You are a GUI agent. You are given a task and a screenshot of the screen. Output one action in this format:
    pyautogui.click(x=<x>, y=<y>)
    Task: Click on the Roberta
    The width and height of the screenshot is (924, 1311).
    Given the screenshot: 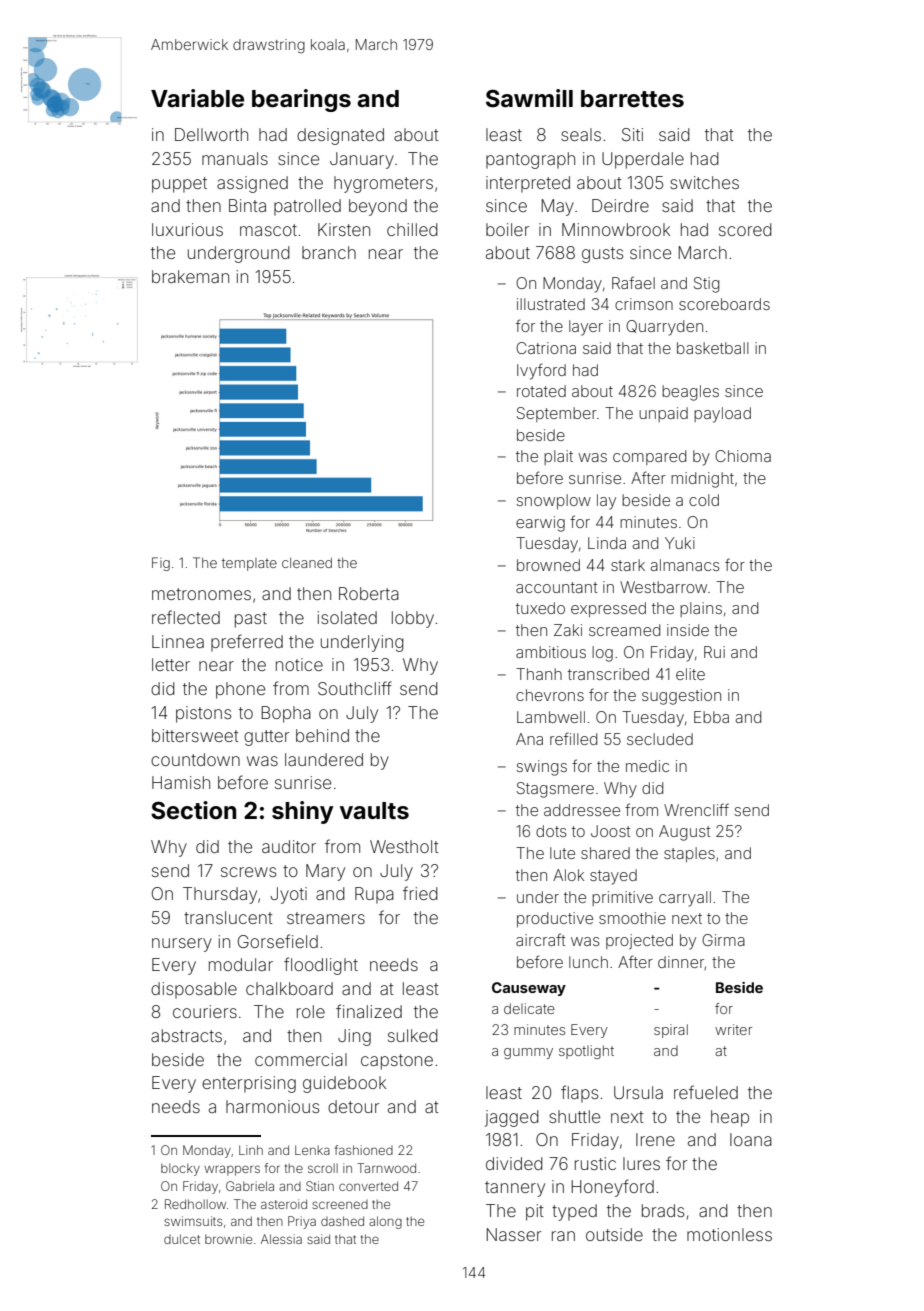 What is the action you would take?
    pyautogui.click(x=369, y=593)
